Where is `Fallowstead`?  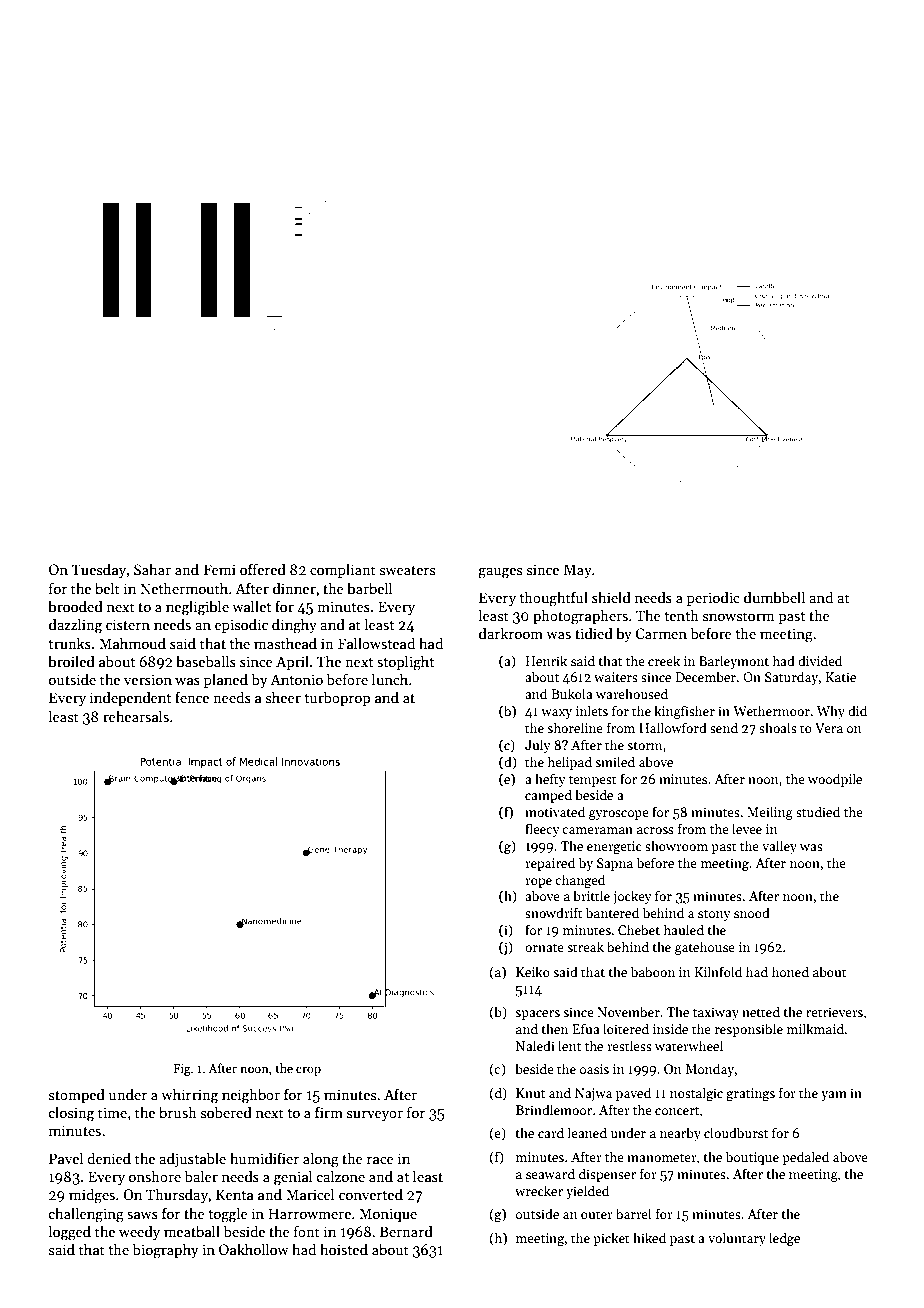
Fallowstead is located at coordinates (376, 643).
